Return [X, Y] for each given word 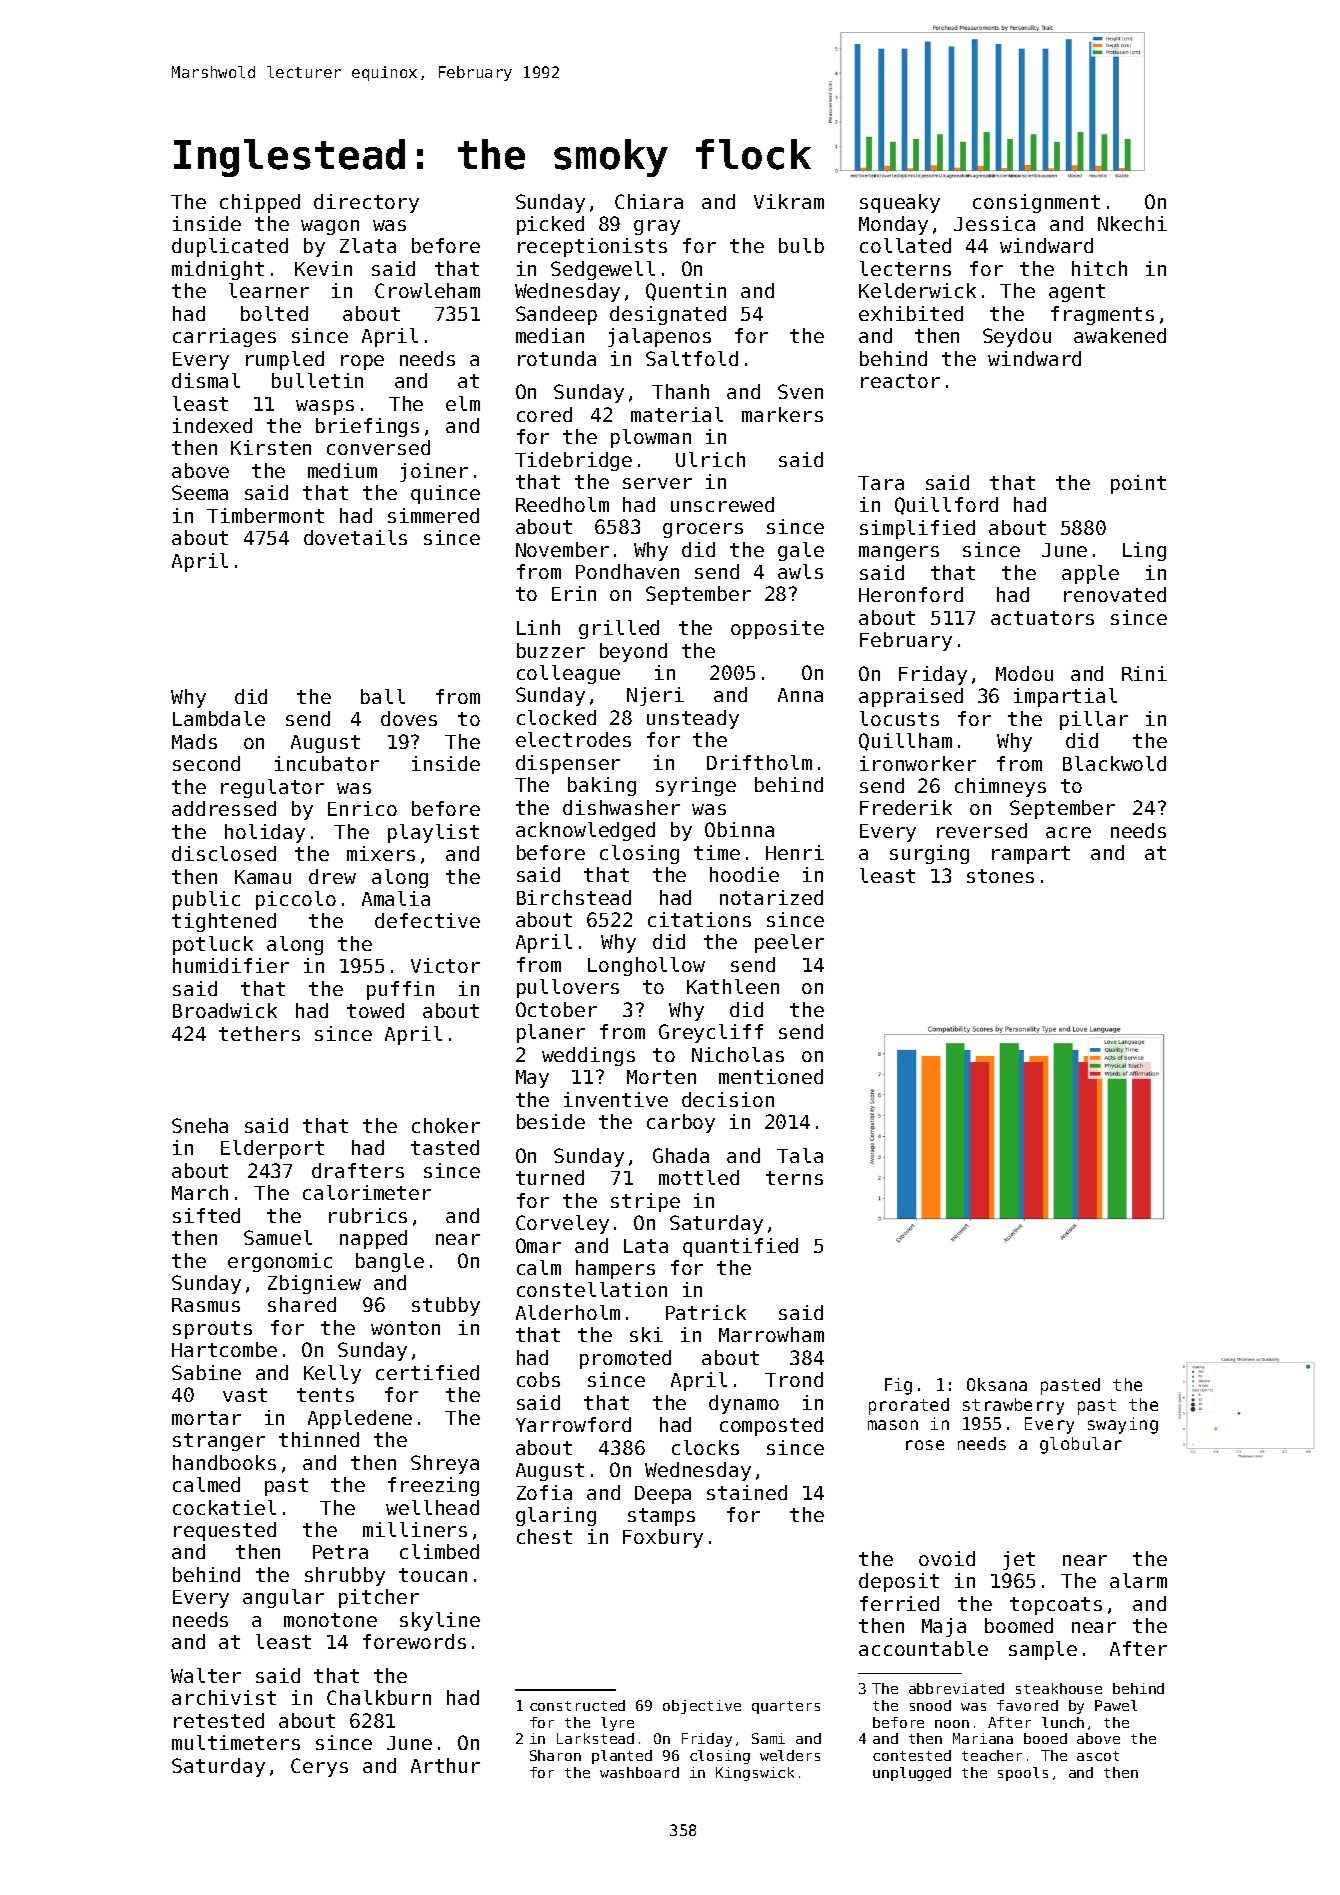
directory [366, 203]
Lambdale [219, 718]
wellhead [432, 1507]
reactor [900, 381]
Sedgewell [603, 270]
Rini [1144, 673]
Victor [445, 965]
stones [1000, 876]
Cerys [319, 1767]
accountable [923, 1648]
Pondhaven [627, 571]
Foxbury [663, 1538]
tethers [259, 1033]
